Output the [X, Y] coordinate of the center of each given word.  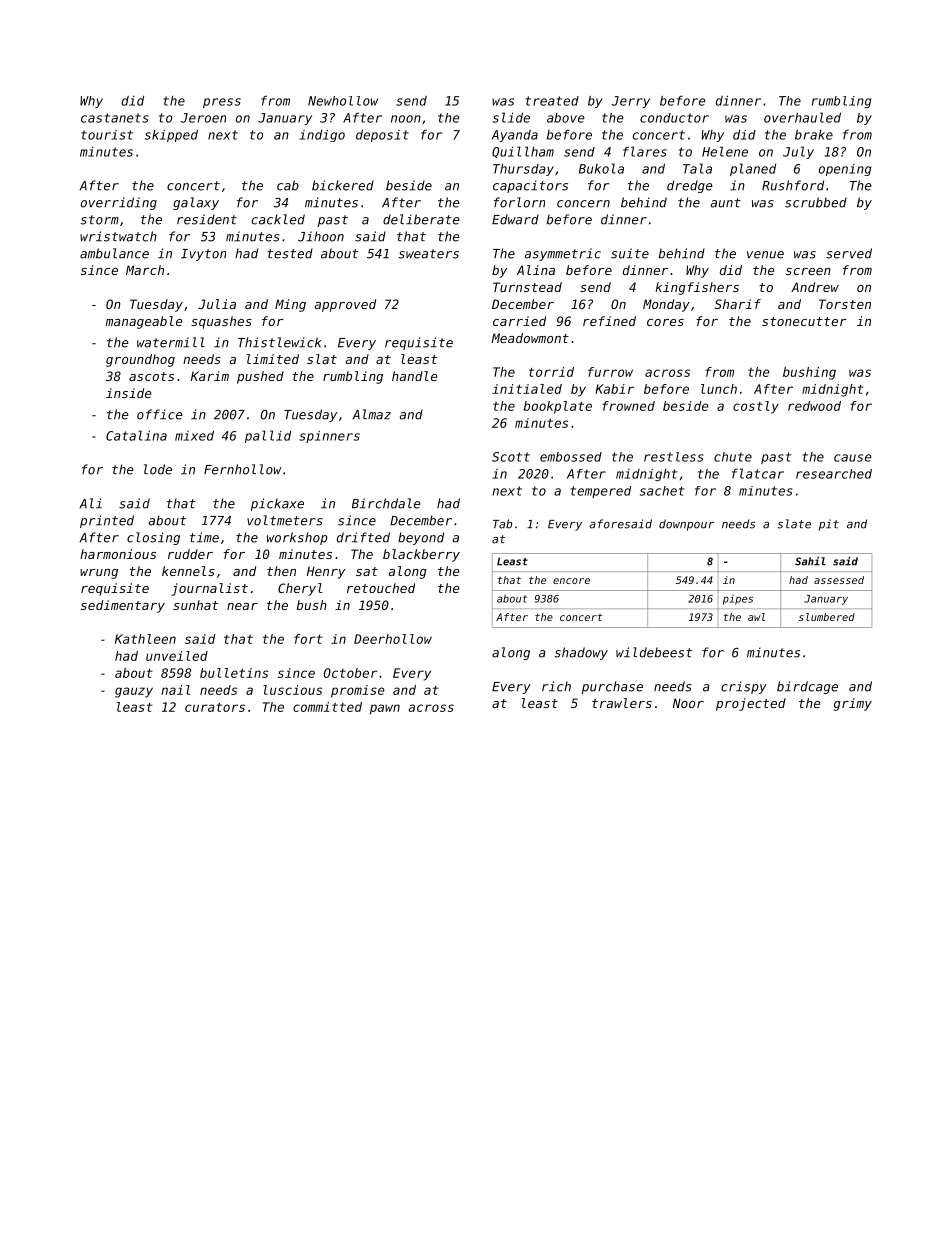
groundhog [140, 360]
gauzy [134, 692]
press [222, 103]
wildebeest [654, 652]
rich [556, 686]
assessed [839, 580]
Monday [666, 305]
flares [645, 151]
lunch [719, 389]
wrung [99, 574]
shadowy [581, 653]
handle [415, 376]
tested [290, 253]
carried [519, 321]
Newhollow [343, 101]
